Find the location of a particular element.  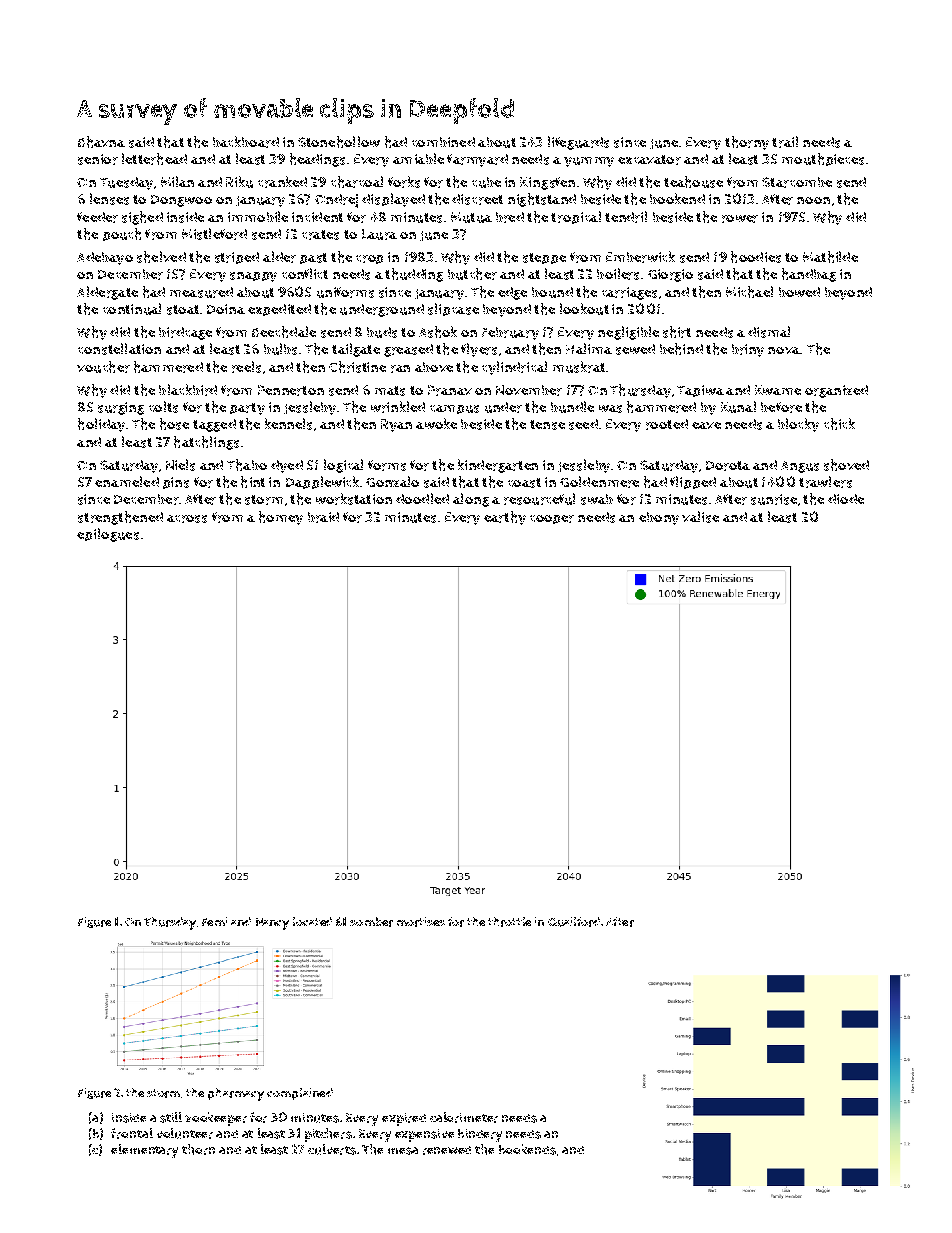

blocky is located at coordinates (798, 425).
